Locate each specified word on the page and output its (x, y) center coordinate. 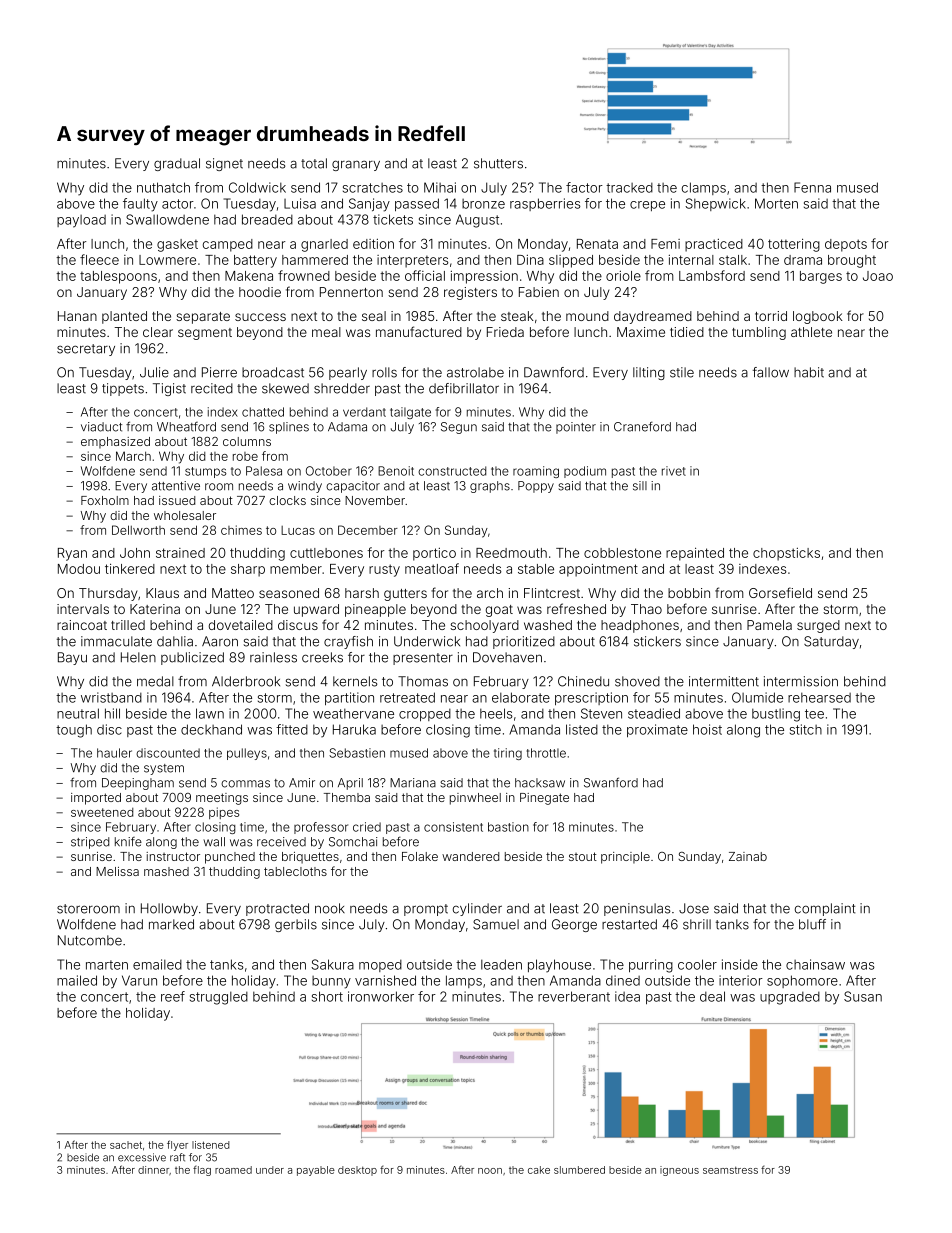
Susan (863, 996)
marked (171, 924)
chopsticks (786, 554)
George (574, 925)
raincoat (82, 625)
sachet (126, 1145)
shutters (498, 163)
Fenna (812, 187)
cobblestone (622, 553)
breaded (267, 219)
